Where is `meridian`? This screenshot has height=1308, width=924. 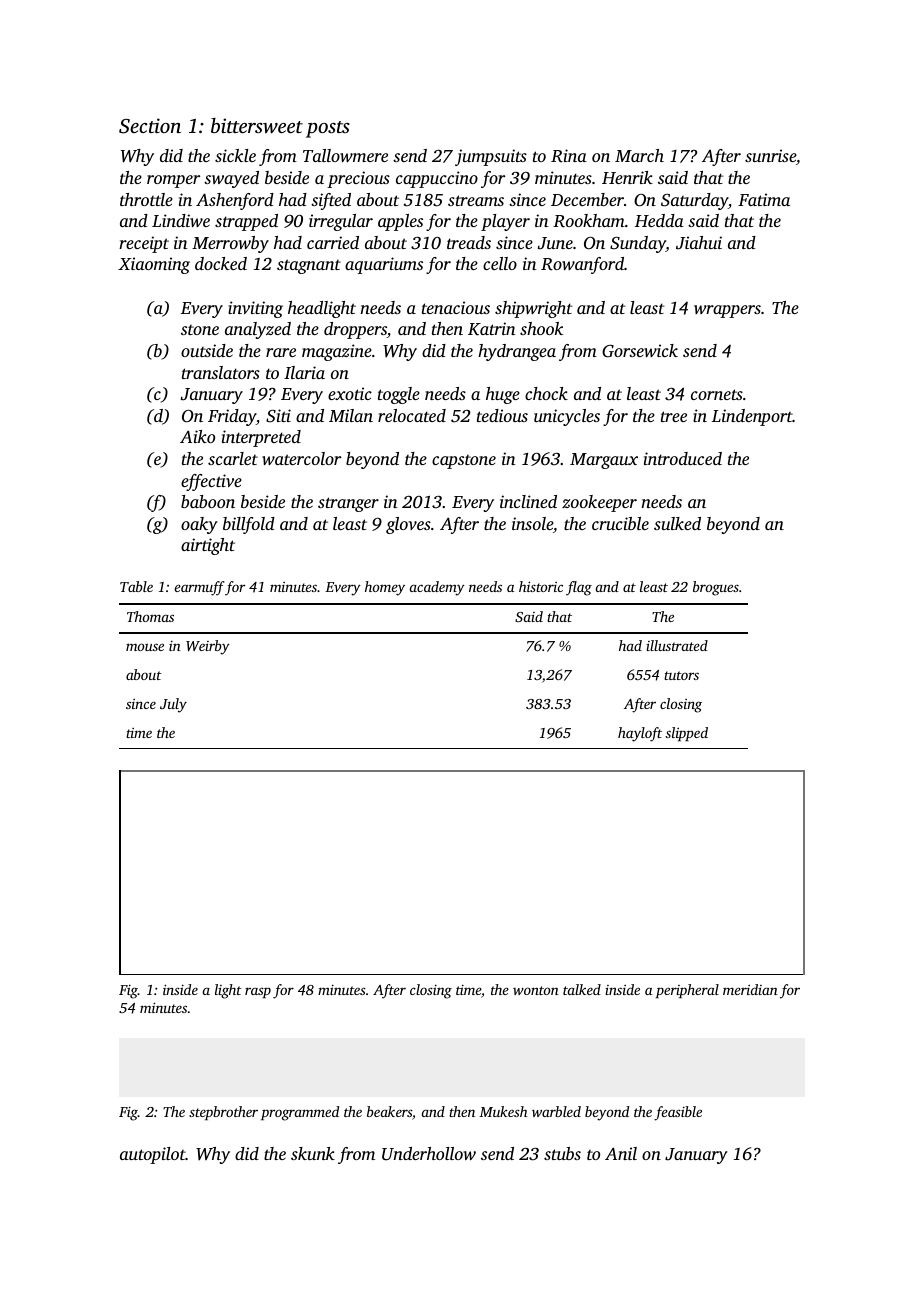
meridian is located at coordinates (750, 989).
